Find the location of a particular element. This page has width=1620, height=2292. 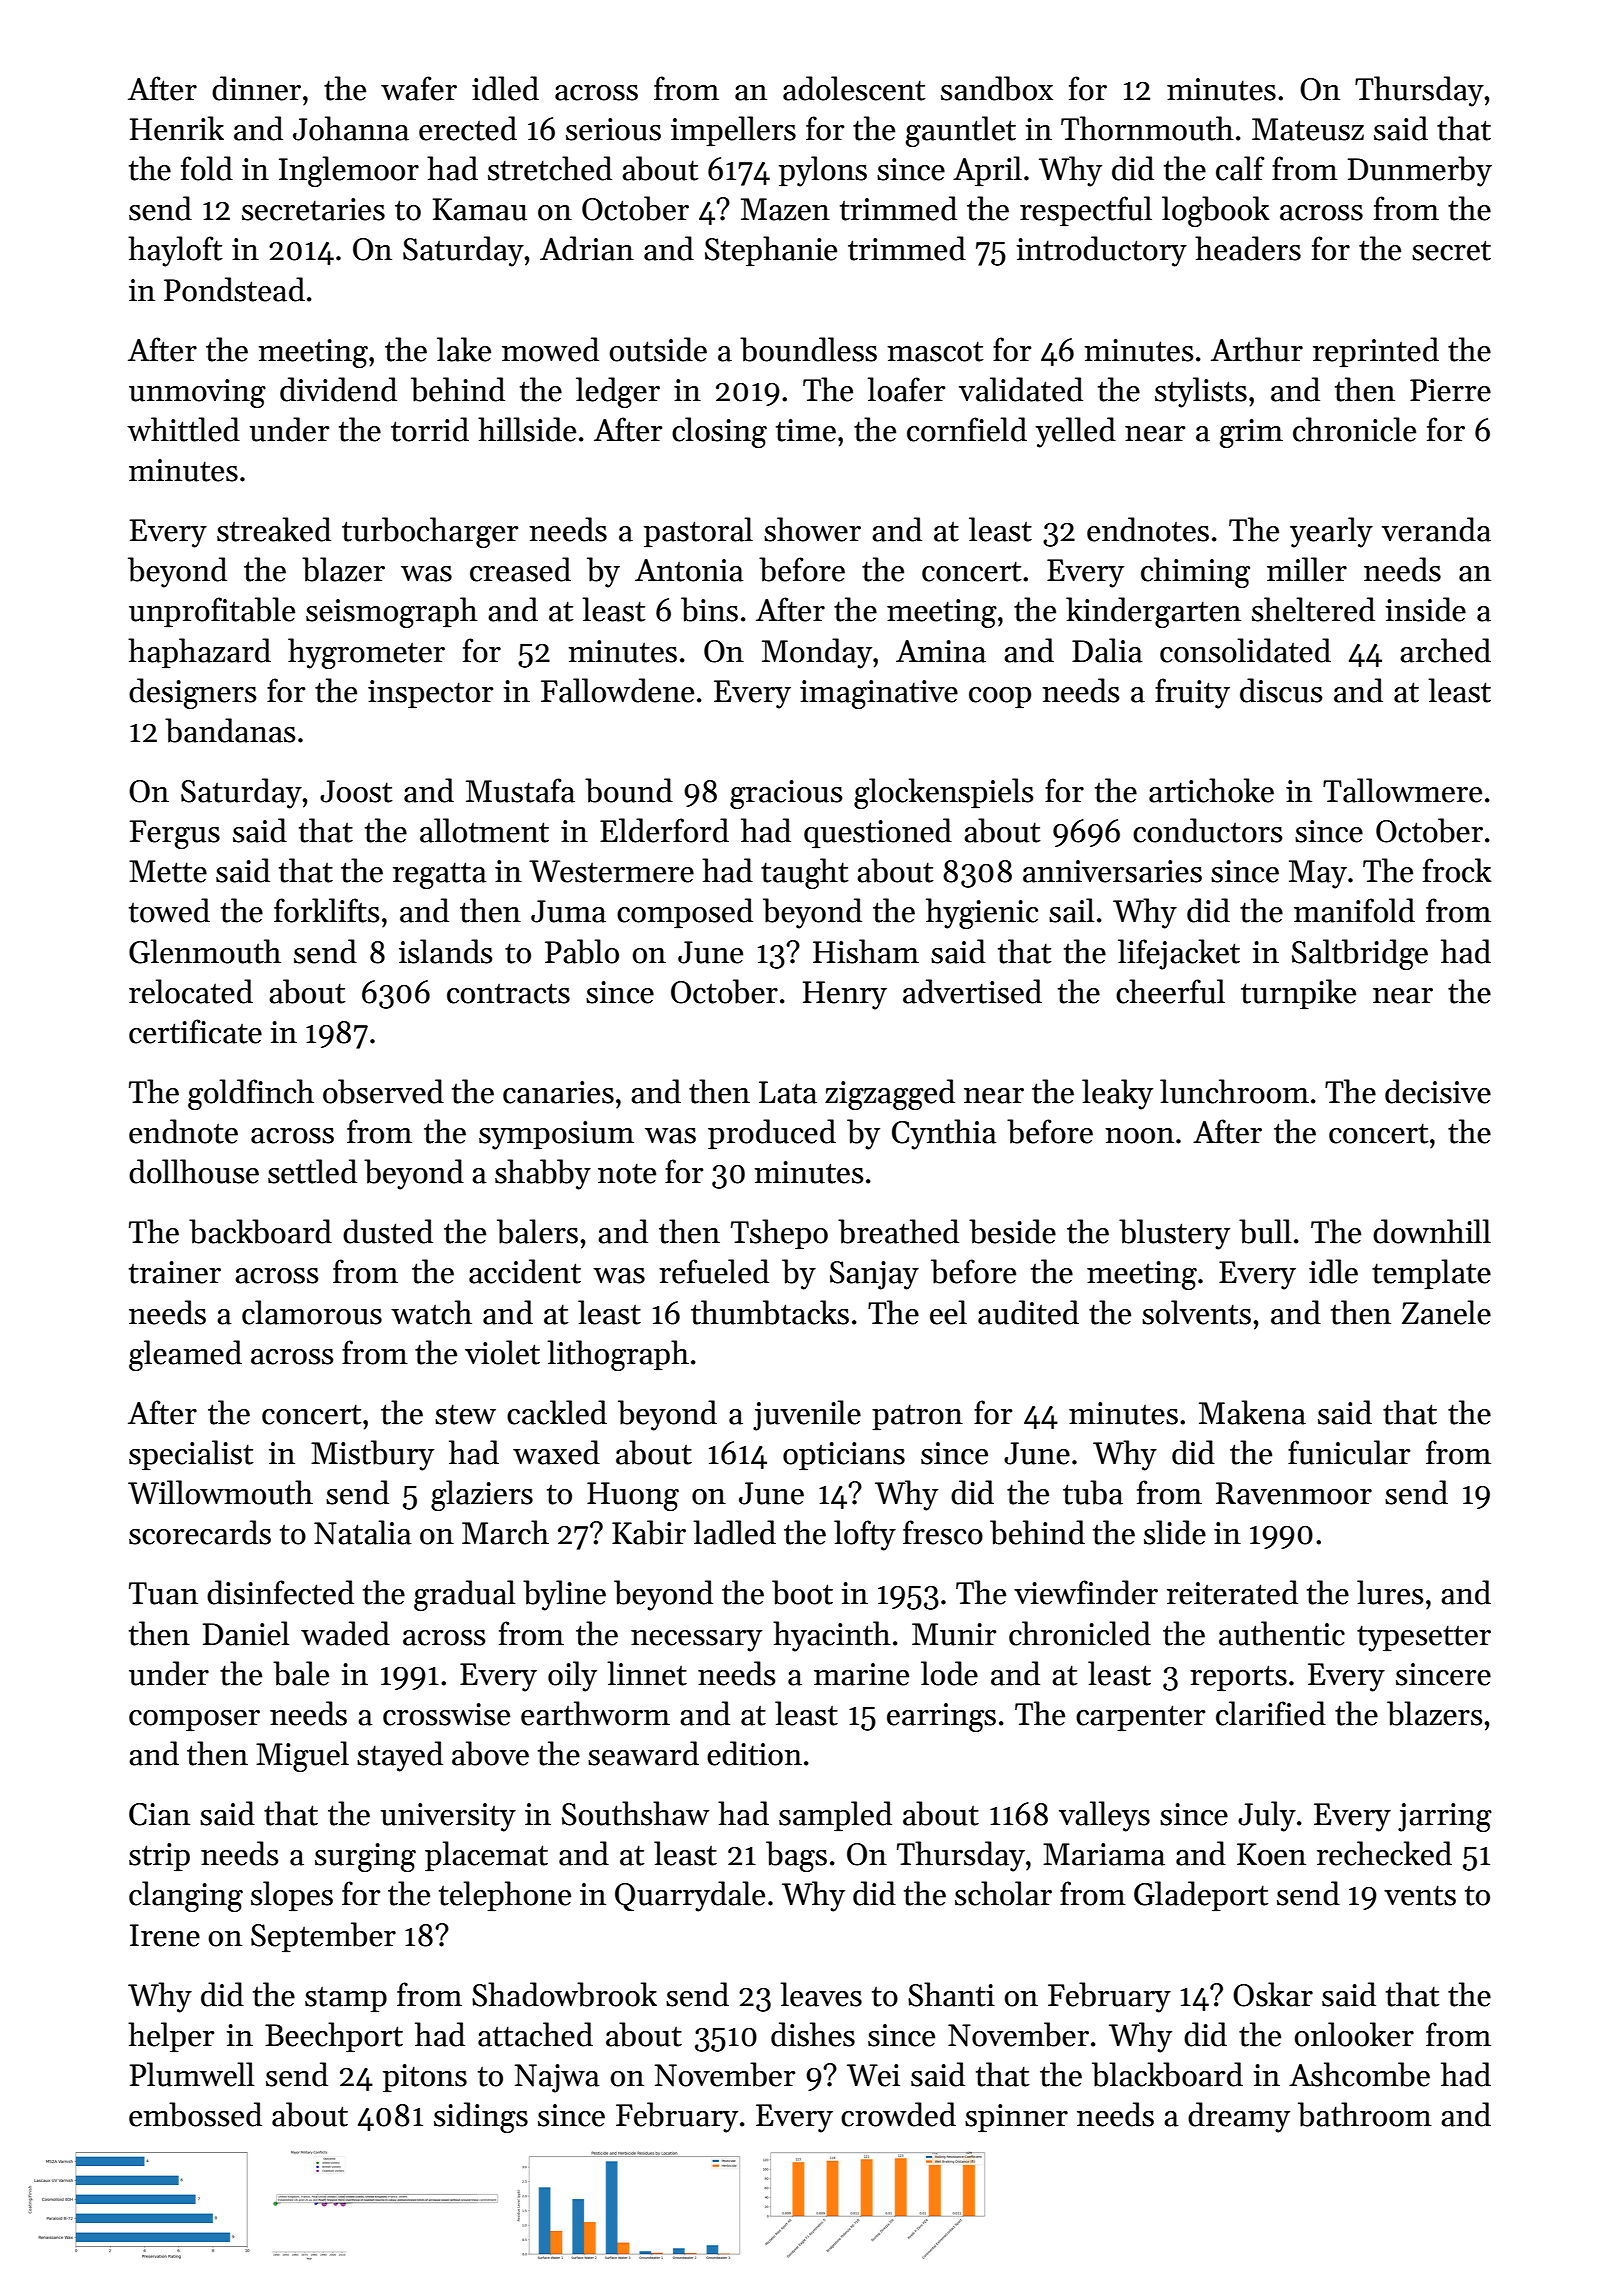

glaziers is located at coordinates (482, 1495).
